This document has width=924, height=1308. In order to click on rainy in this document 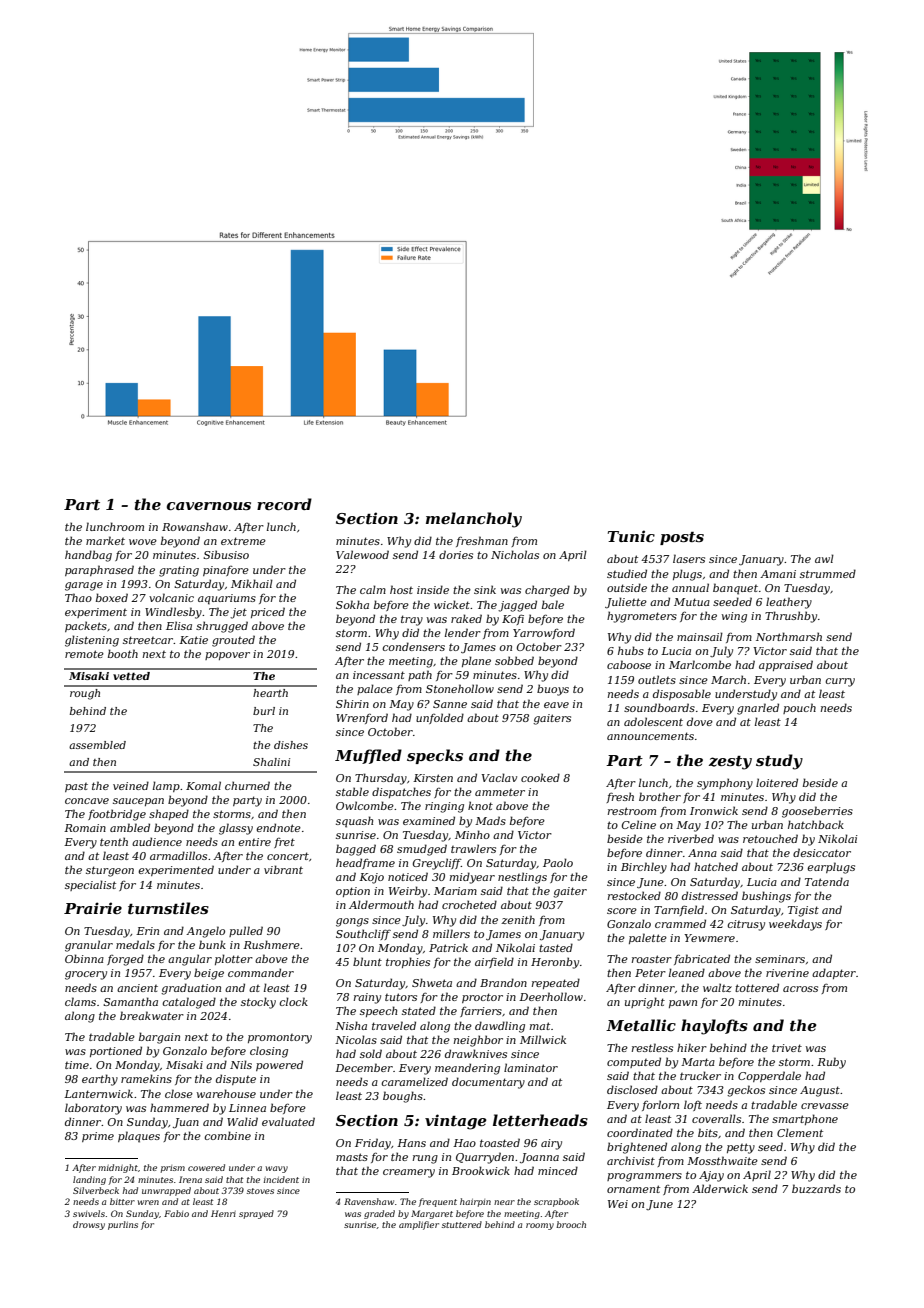, I will do `click(367, 998)`.
